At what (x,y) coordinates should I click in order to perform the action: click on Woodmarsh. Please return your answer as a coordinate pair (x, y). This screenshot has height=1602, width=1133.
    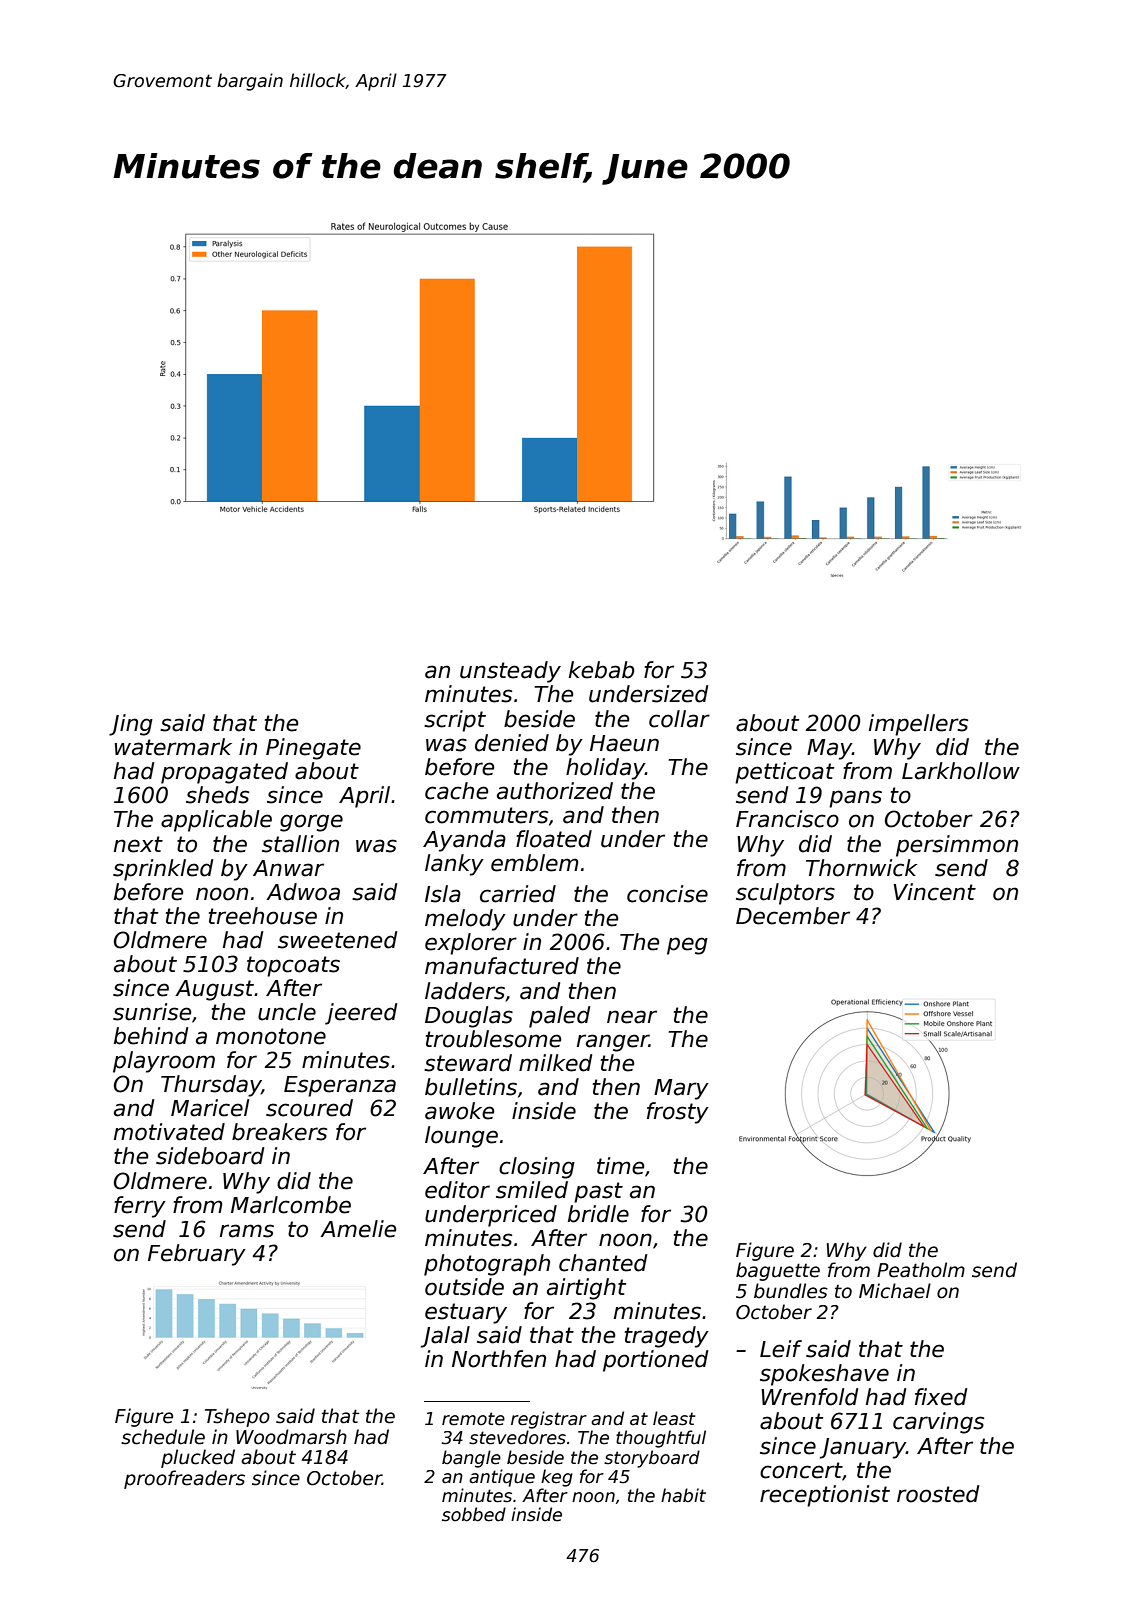
    Looking at the image, I should click on (291, 1437).
